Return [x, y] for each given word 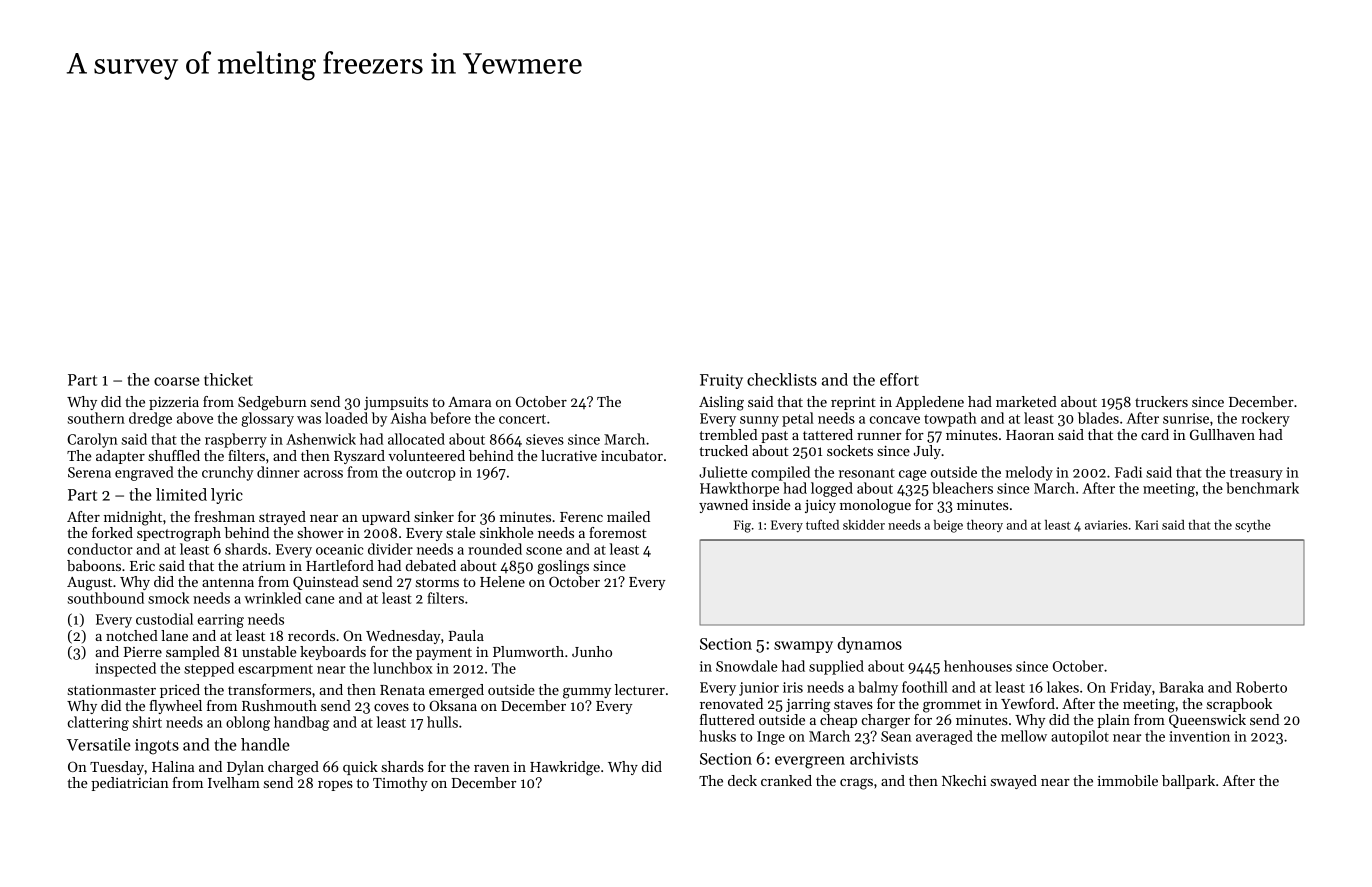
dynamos [870, 645]
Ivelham [234, 782]
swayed [1014, 782]
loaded [346, 418]
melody [1029, 473]
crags [856, 784]
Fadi [1128, 472]
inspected [125, 669]
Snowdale [747, 666]
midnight [133, 518]
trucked [723, 450]
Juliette [723, 472]
